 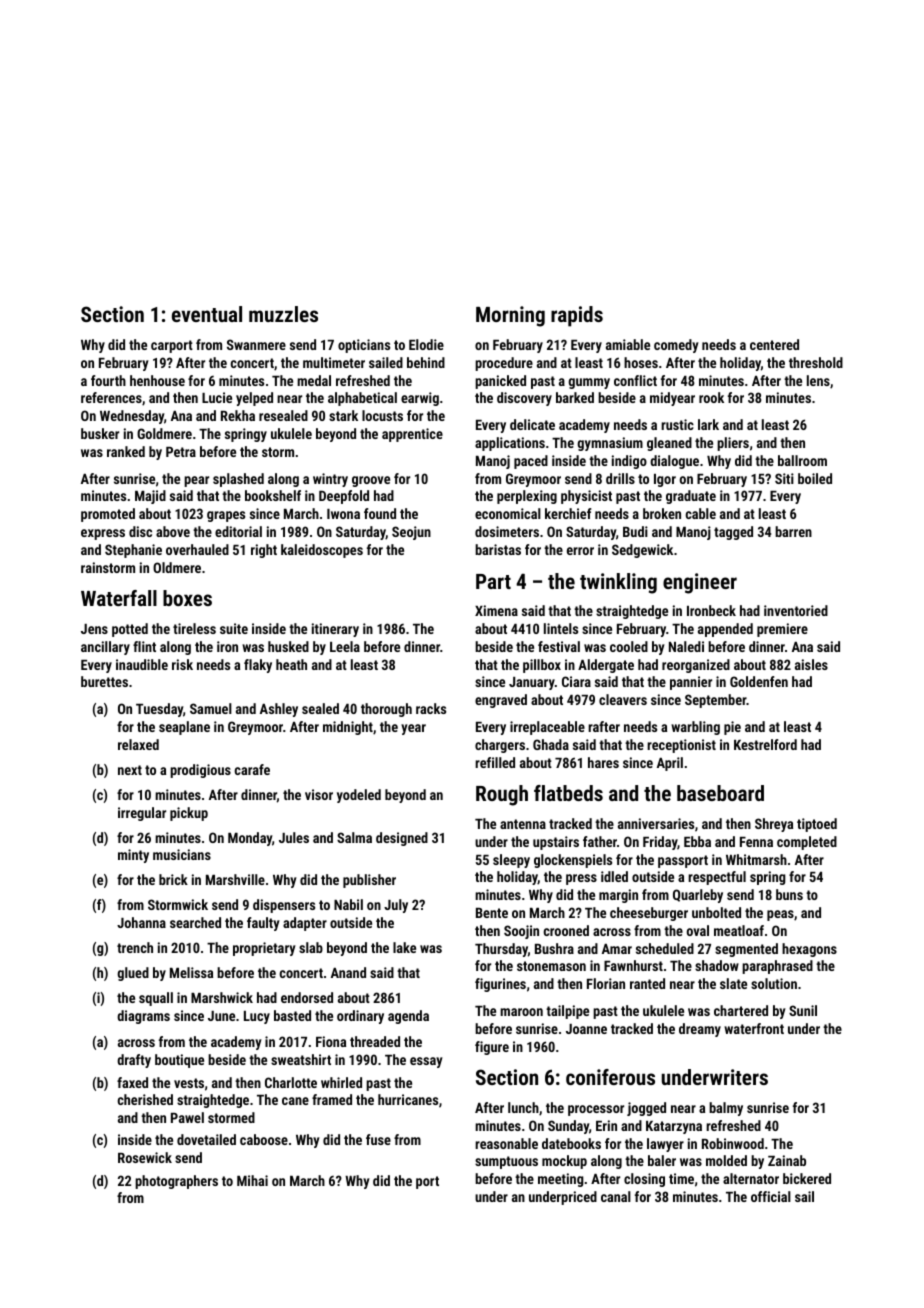 I want to click on eventual, so click(x=207, y=314).
